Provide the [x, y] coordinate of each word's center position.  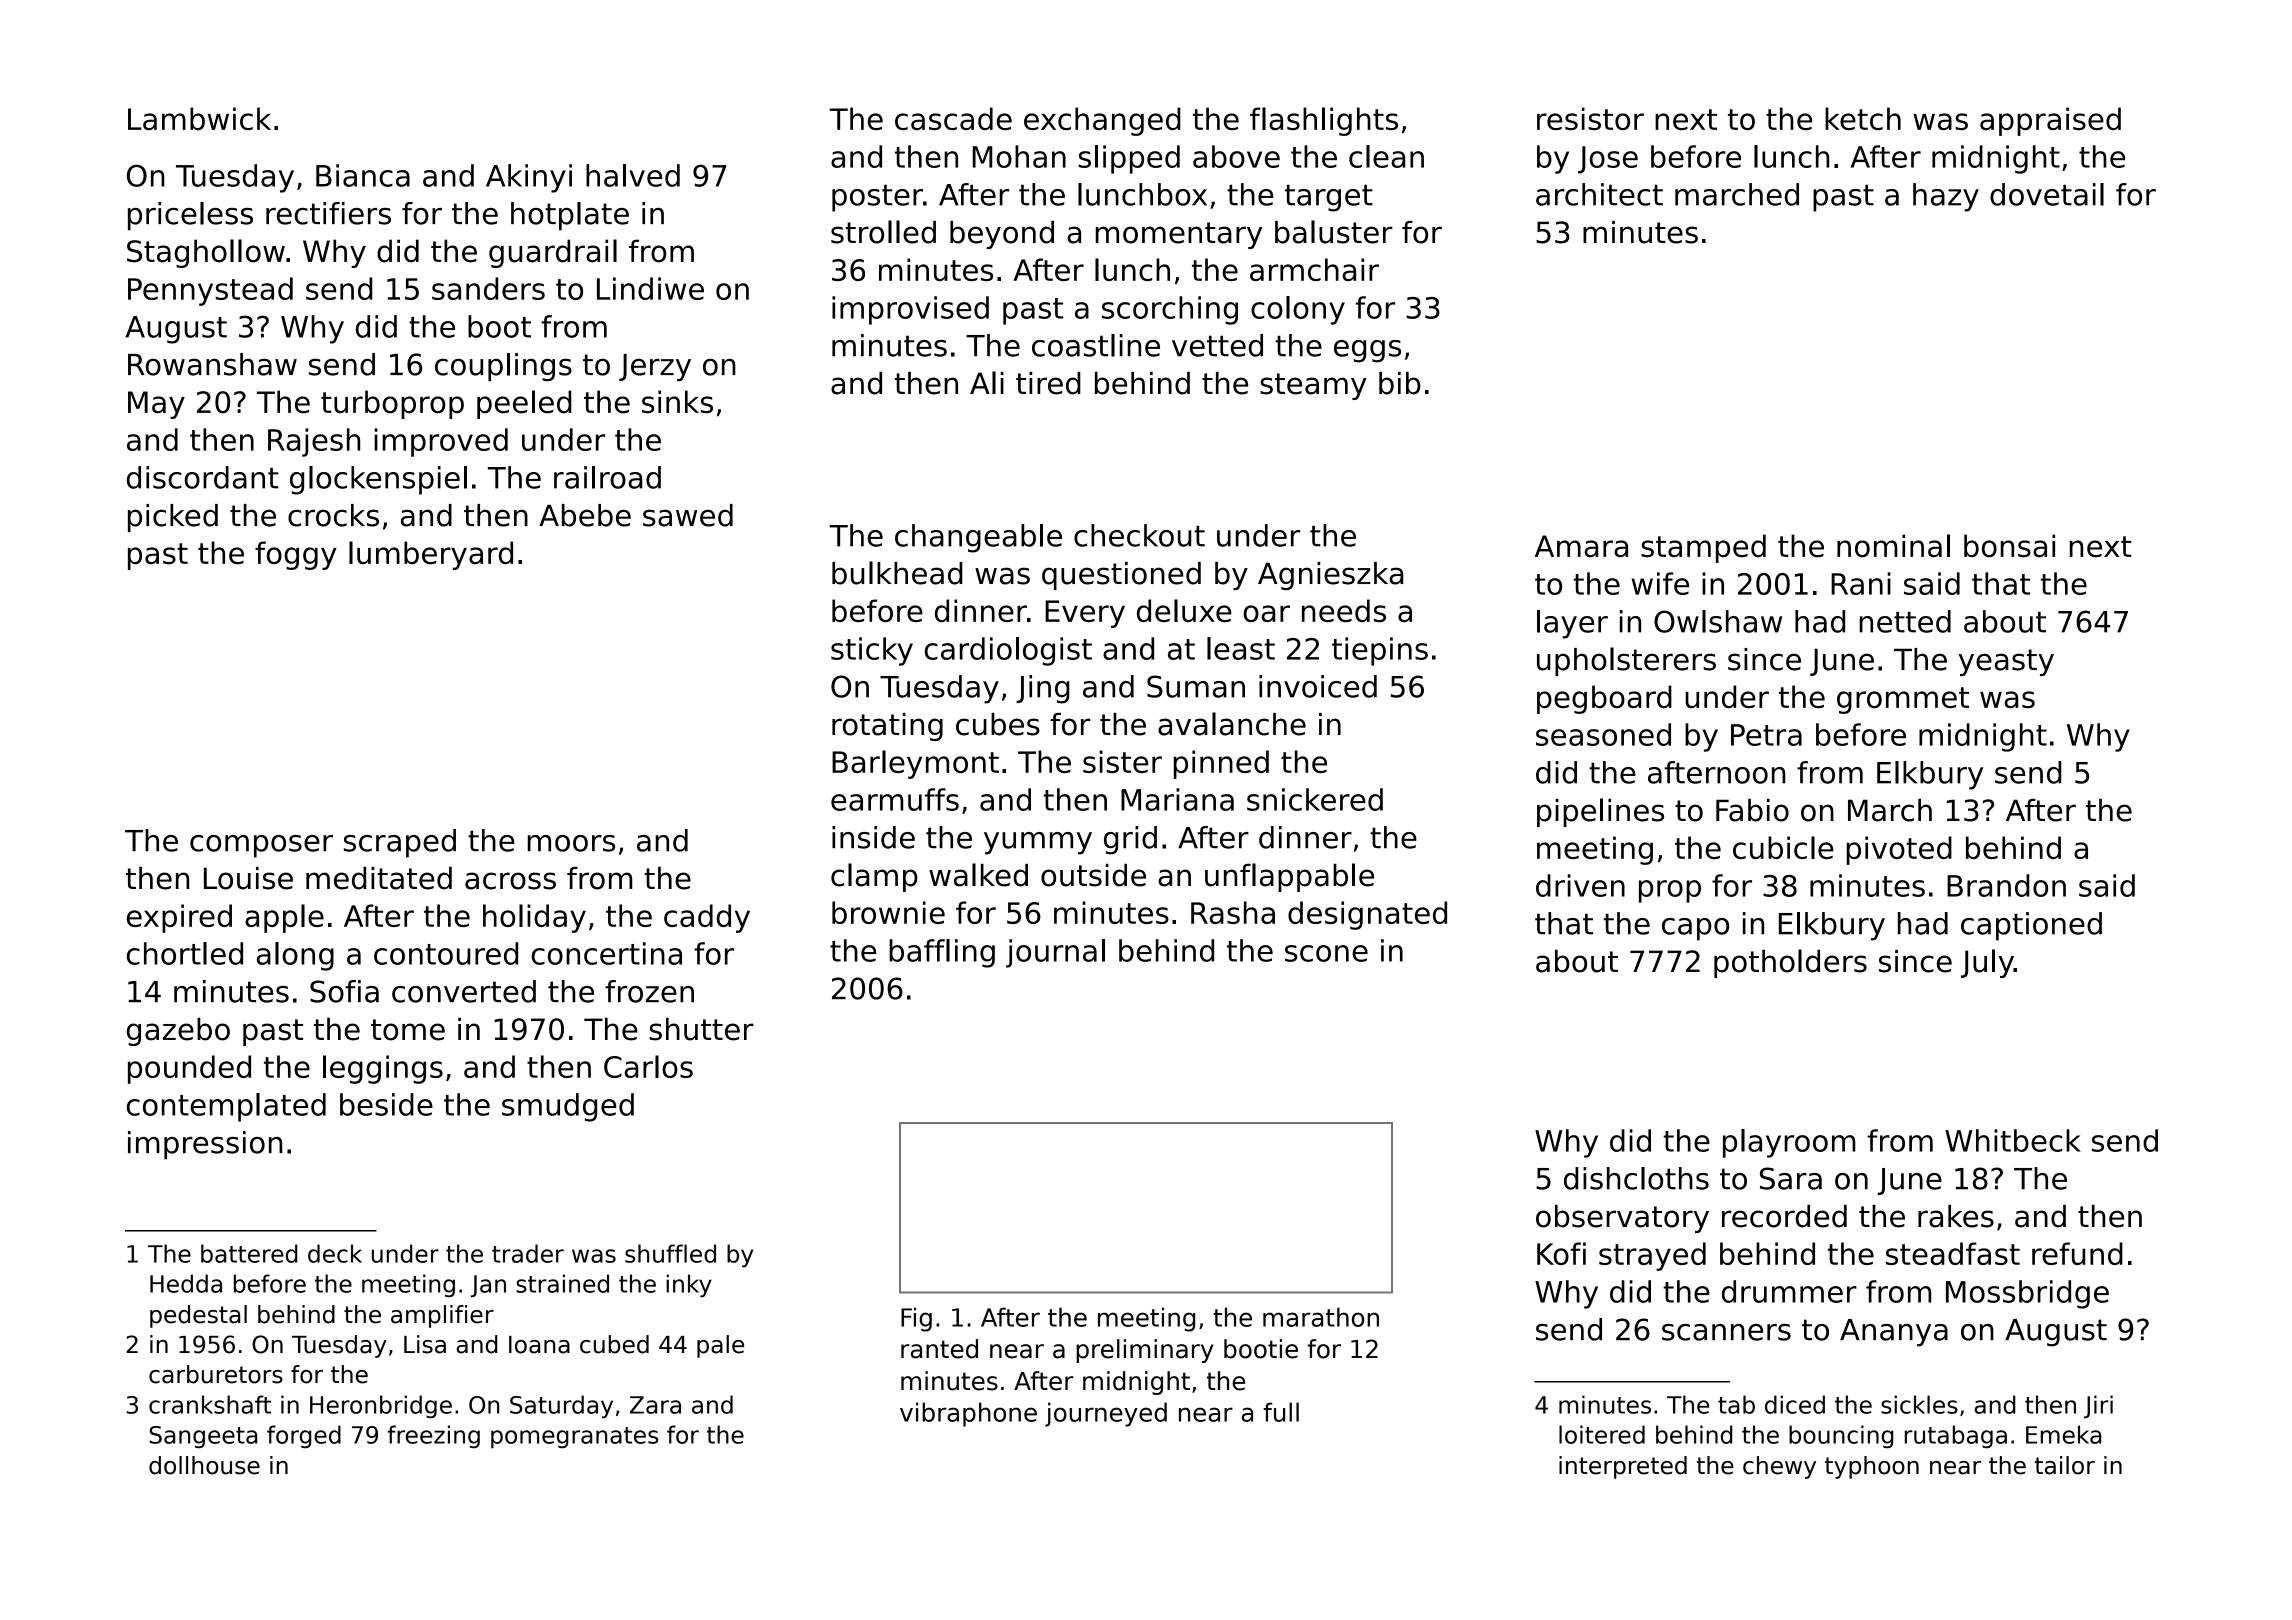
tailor [2065, 1465]
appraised [2050, 121]
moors [571, 843]
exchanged [1102, 121]
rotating [887, 727]
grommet [1903, 700]
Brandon [2006, 885]
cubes [998, 724]
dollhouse [204, 1465]
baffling [942, 953]
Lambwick [199, 118]
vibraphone [968, 1414]
